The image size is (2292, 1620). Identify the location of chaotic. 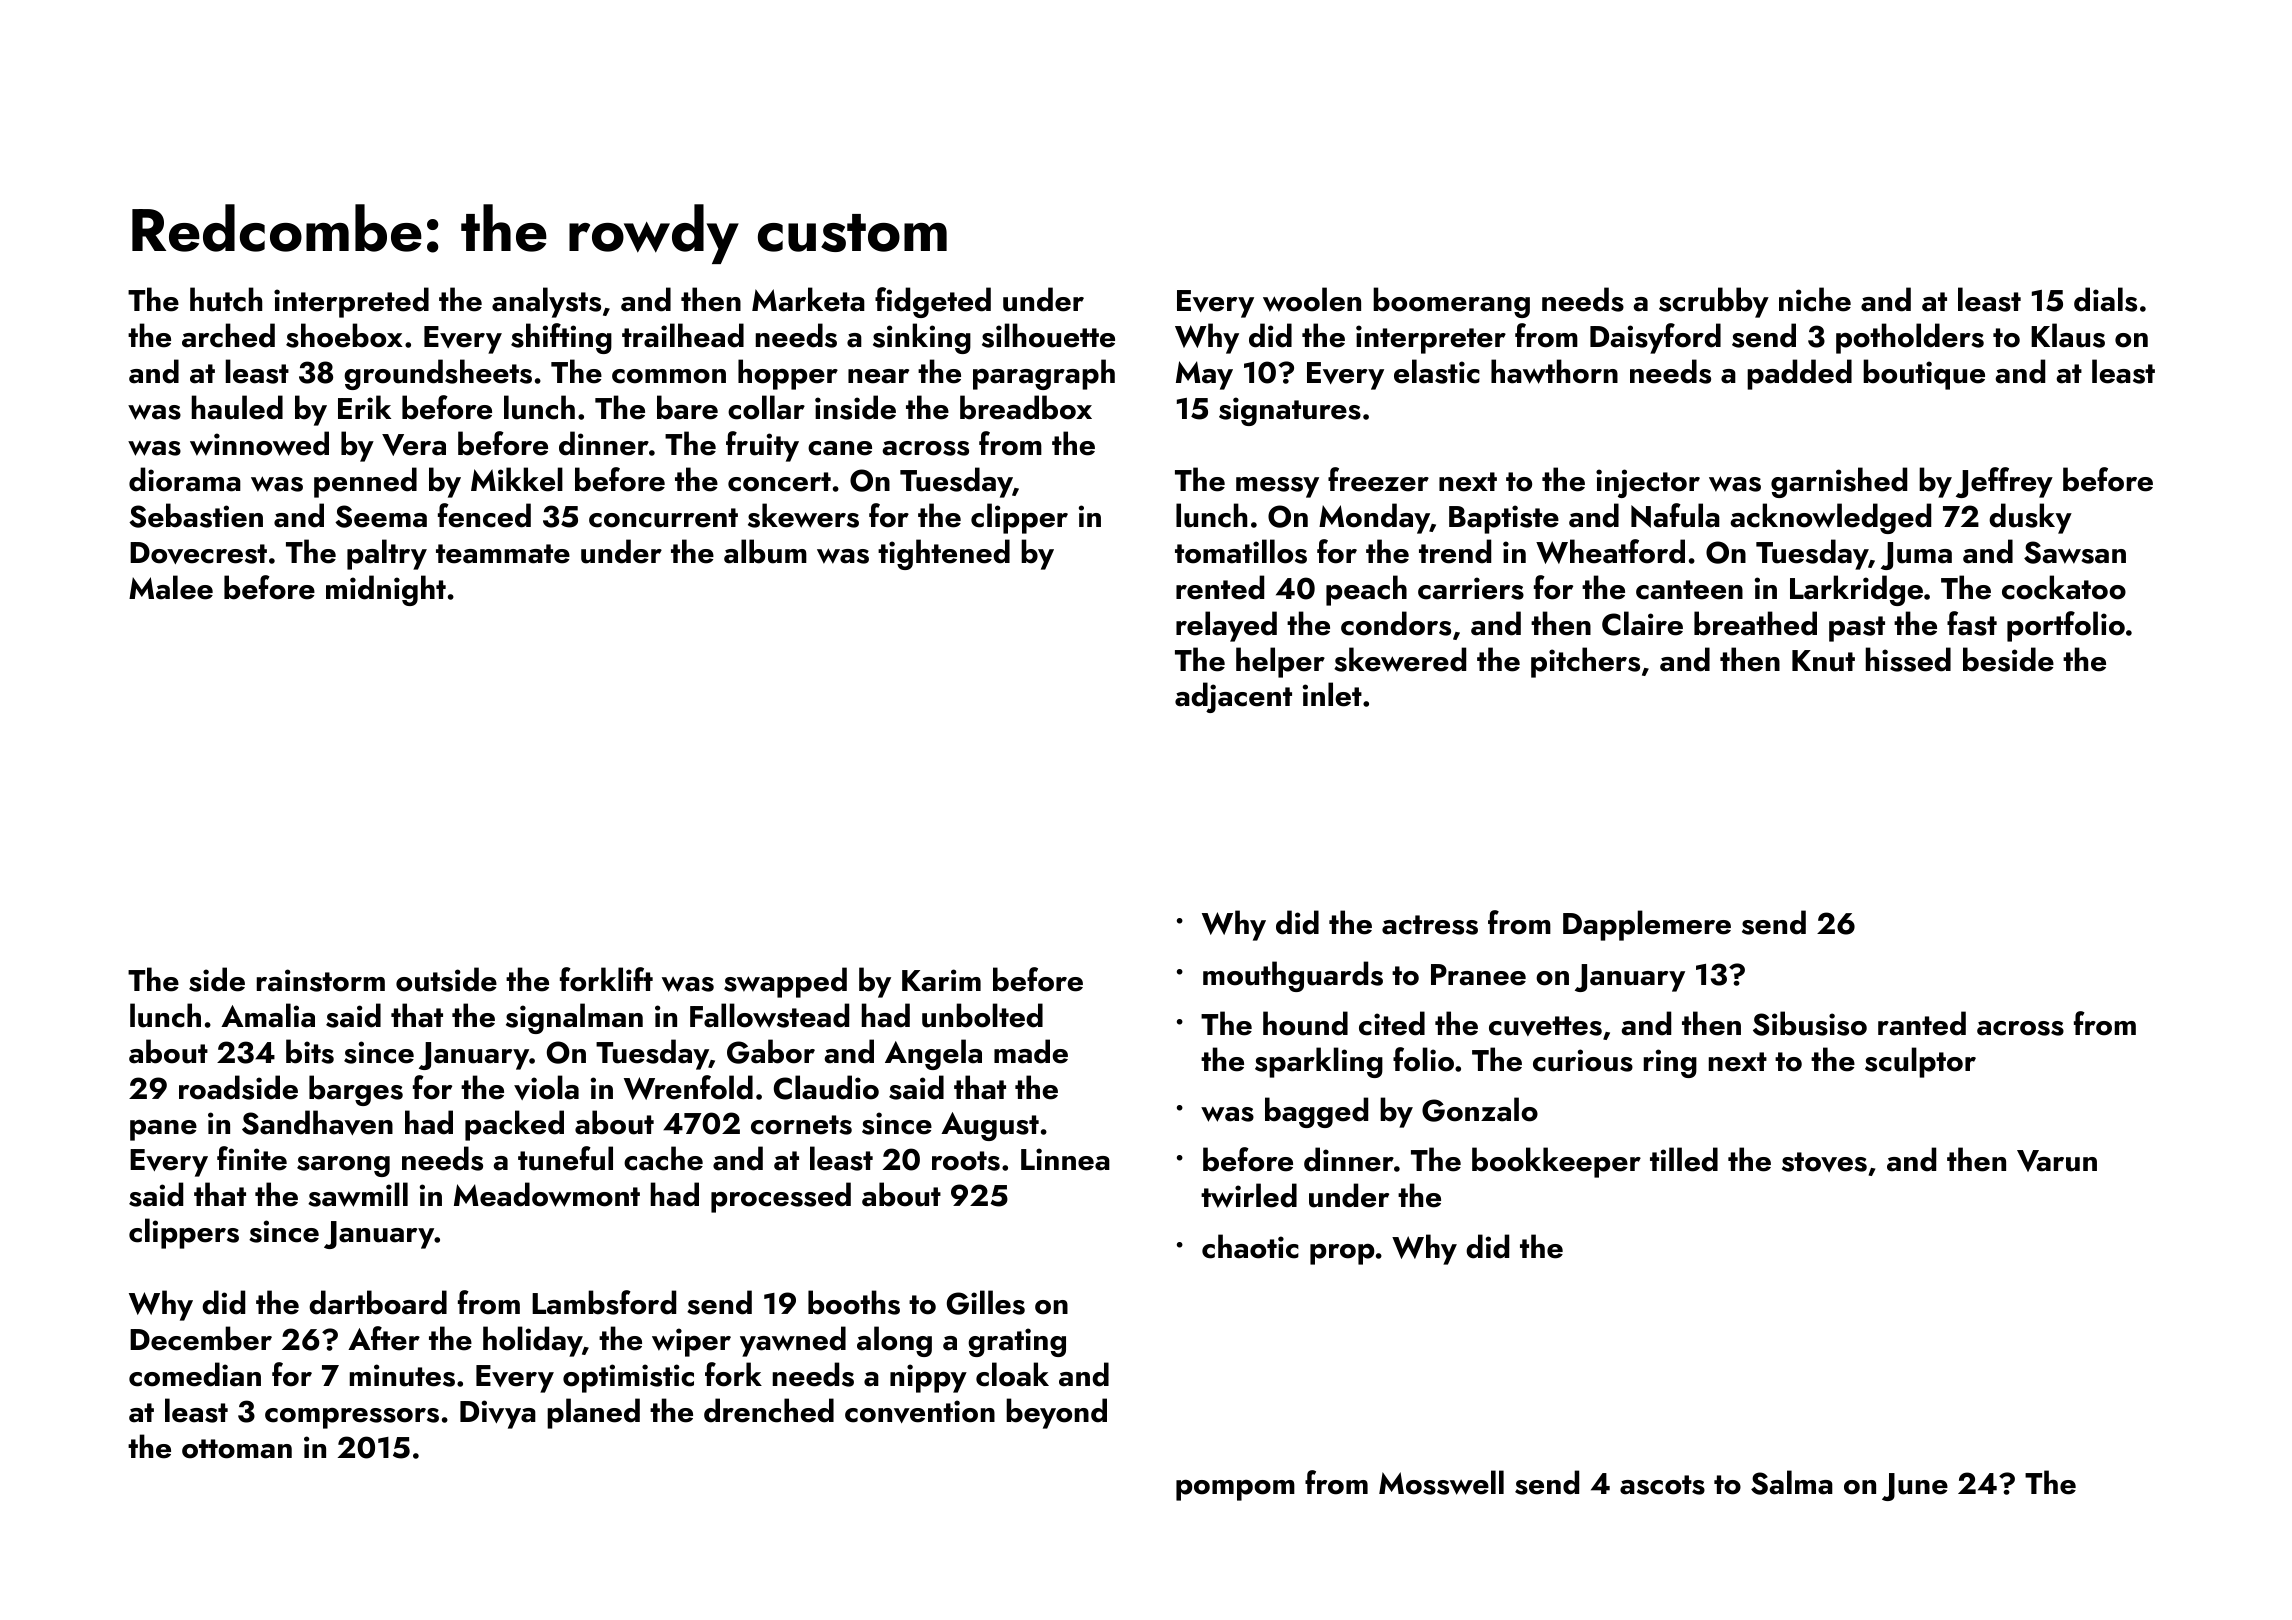
(1250, 1246).
